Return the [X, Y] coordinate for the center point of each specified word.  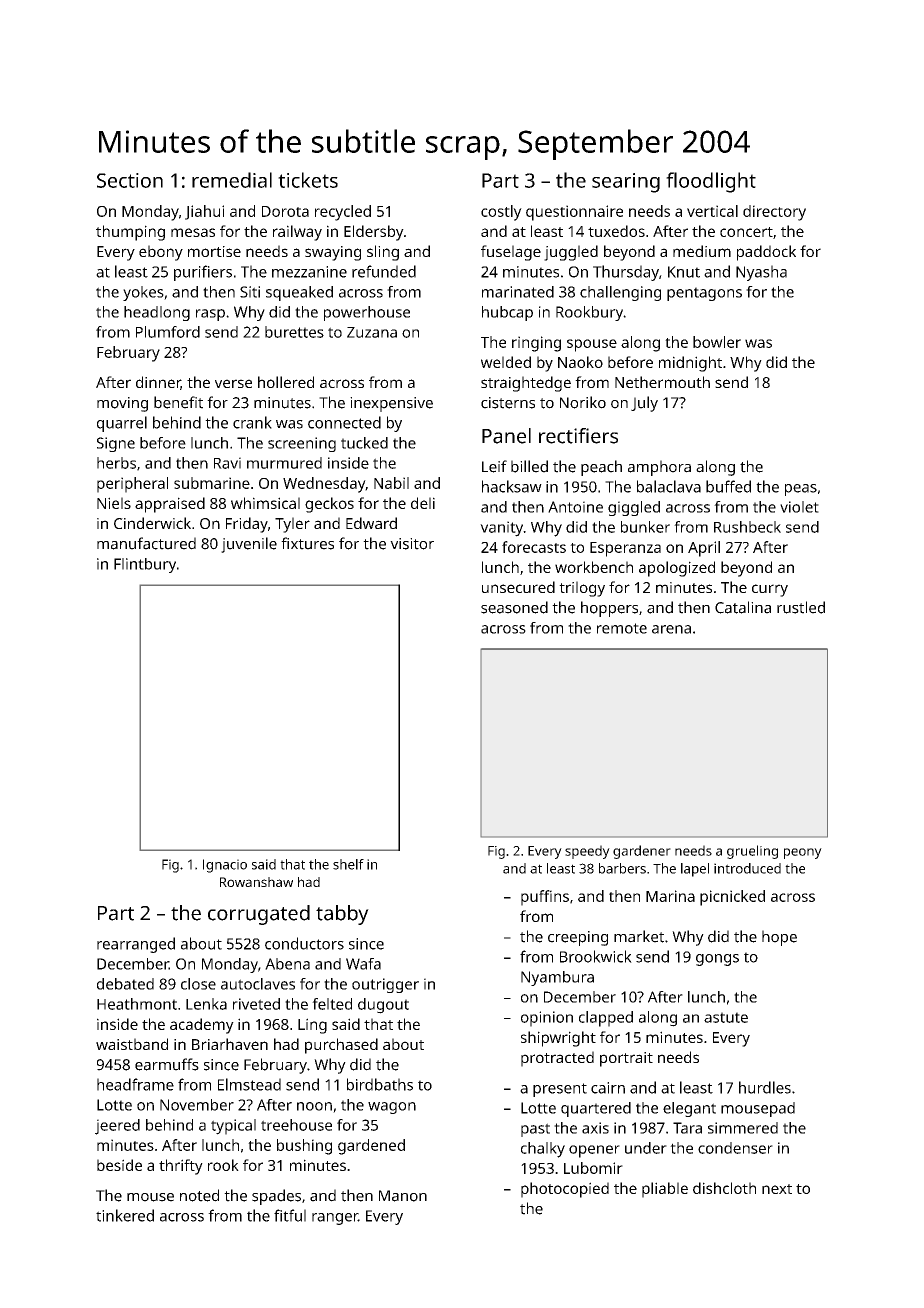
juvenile [249, 545]
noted [199, 1195]
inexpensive [391, 404]
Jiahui [204, 212]
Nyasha [761, 273]
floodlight [711, 182]
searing [626, 183]
